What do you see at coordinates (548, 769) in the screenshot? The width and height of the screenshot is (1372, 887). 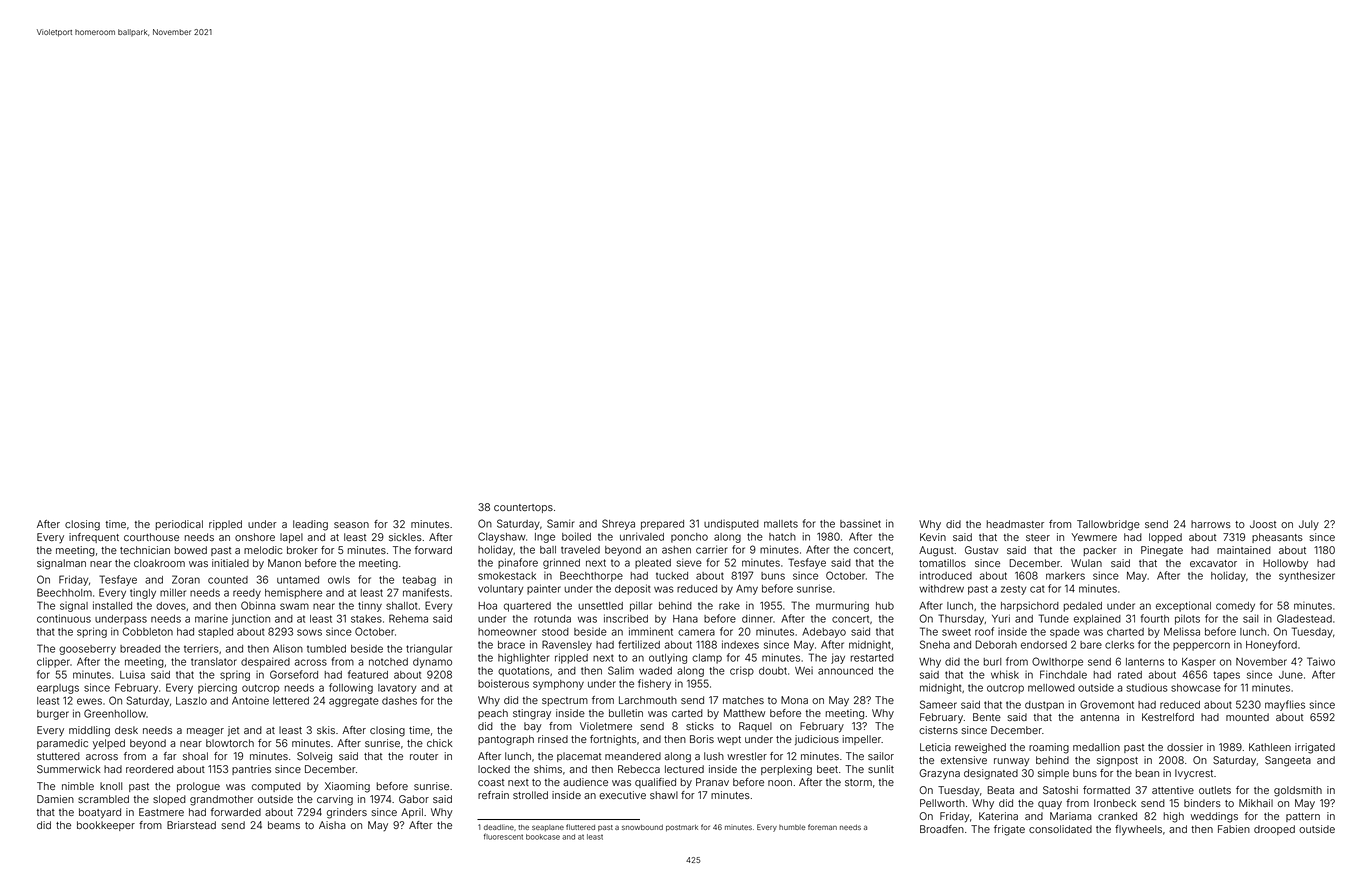 I see `shims` at bounding box center [548, 769].
